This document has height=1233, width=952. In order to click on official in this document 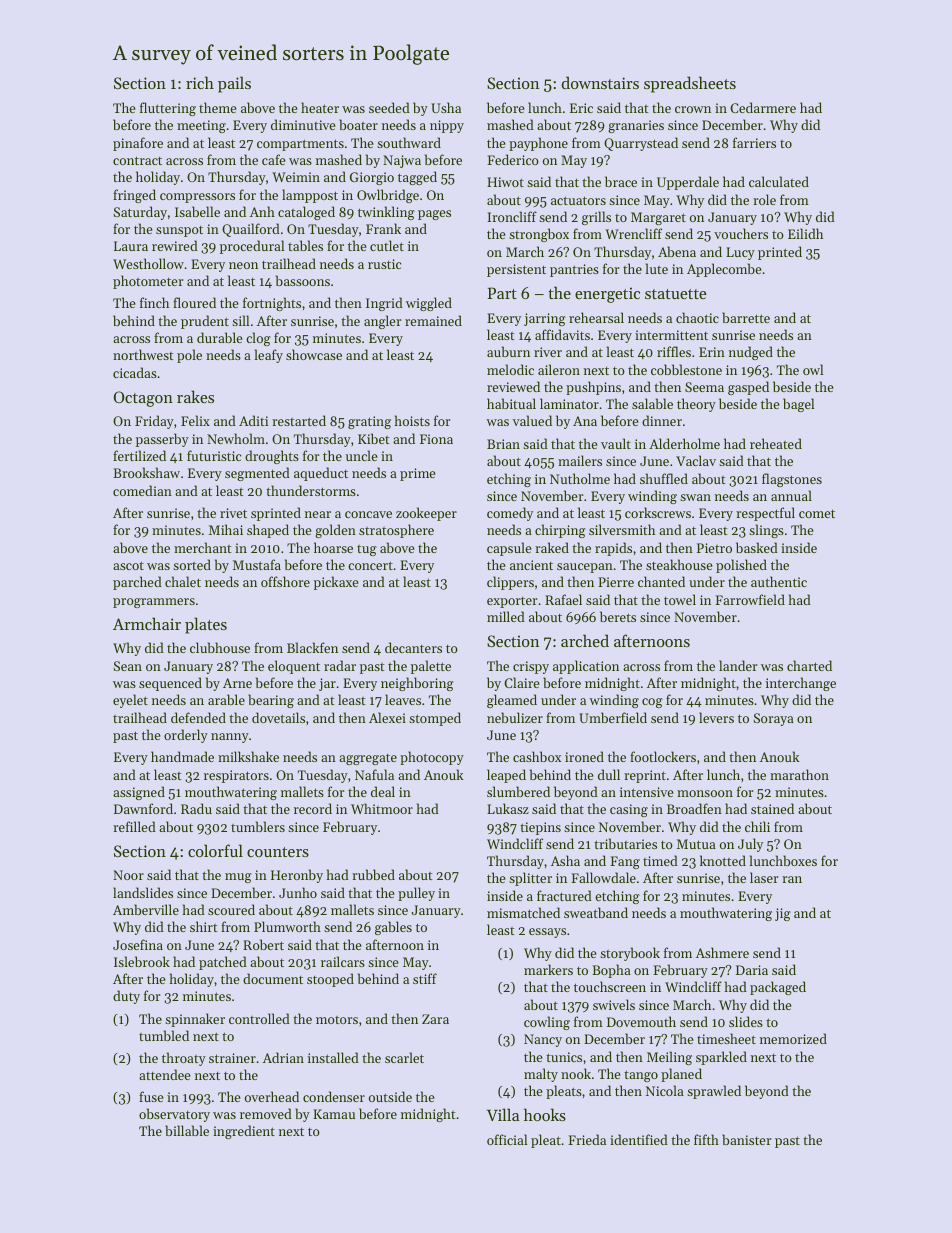, I will do `click(507, 1139)`.
